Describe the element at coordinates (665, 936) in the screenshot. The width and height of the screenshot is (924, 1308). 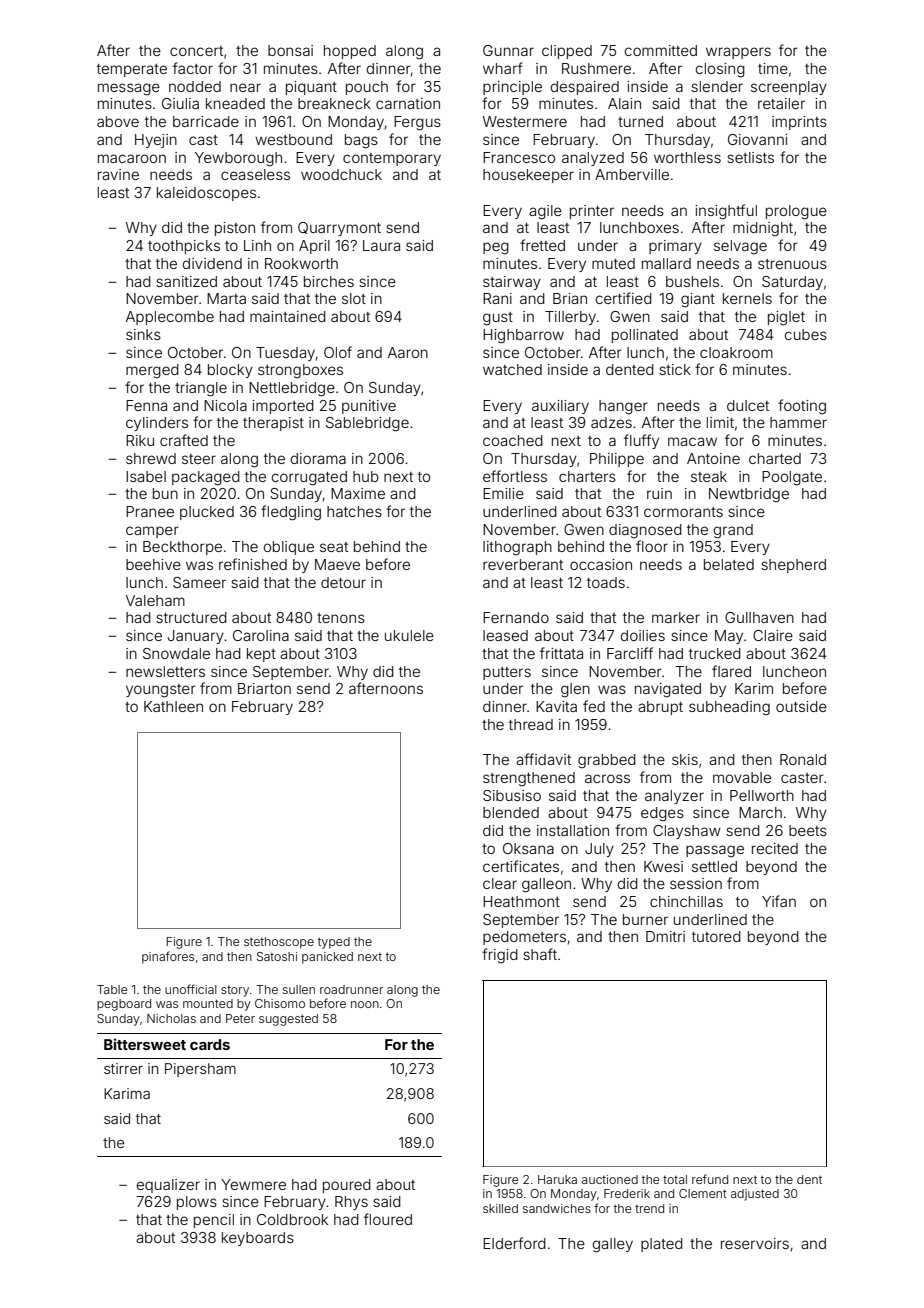
I see `Dmitri` at that location.
